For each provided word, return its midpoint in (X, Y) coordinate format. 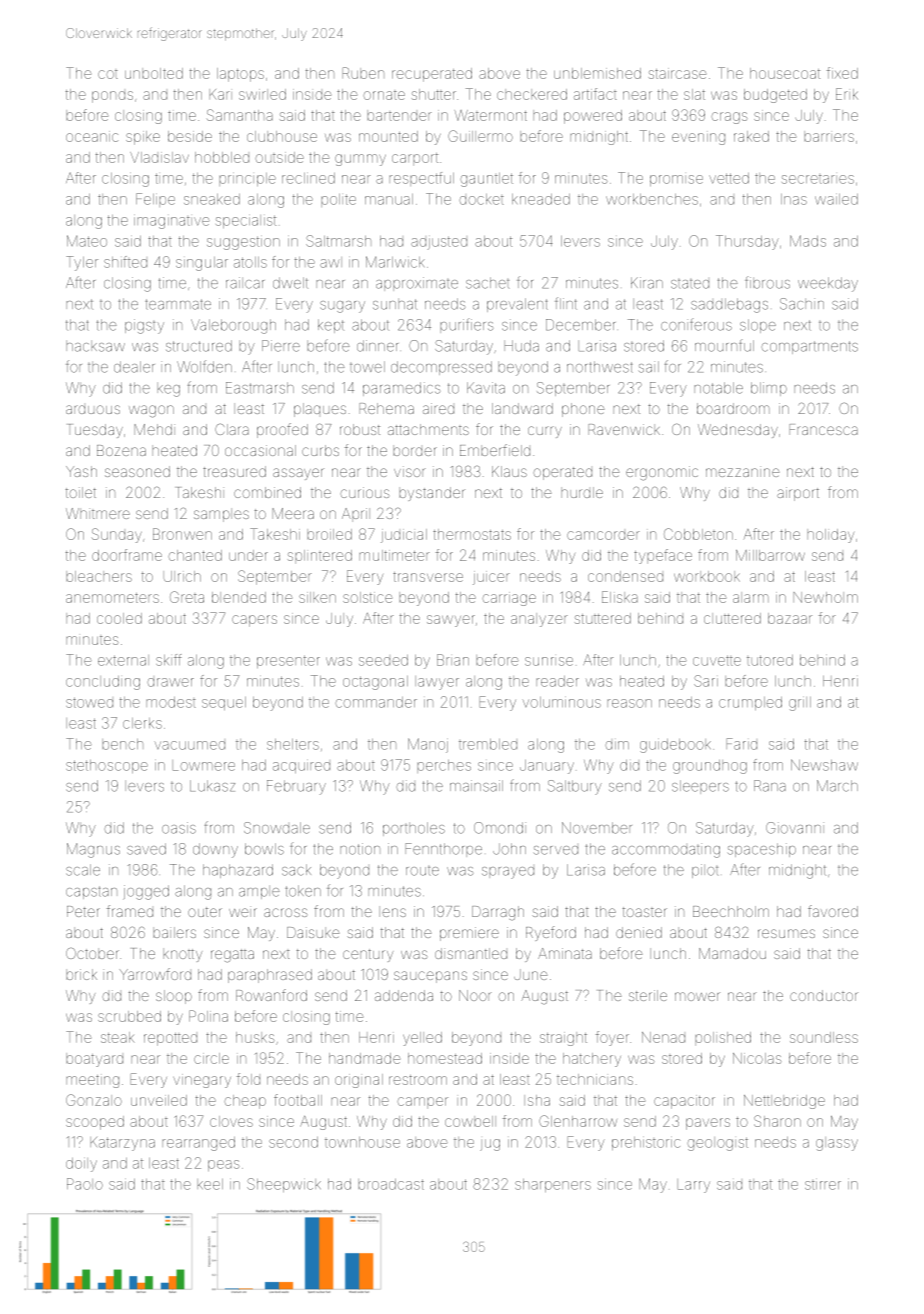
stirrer (823, 1184)
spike (143, 138)
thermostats (472, 534)
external (123, 660)
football (298, 1100)
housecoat (785, 73)
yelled (422, 1039)
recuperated (432, 75)
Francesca (823, 429)
